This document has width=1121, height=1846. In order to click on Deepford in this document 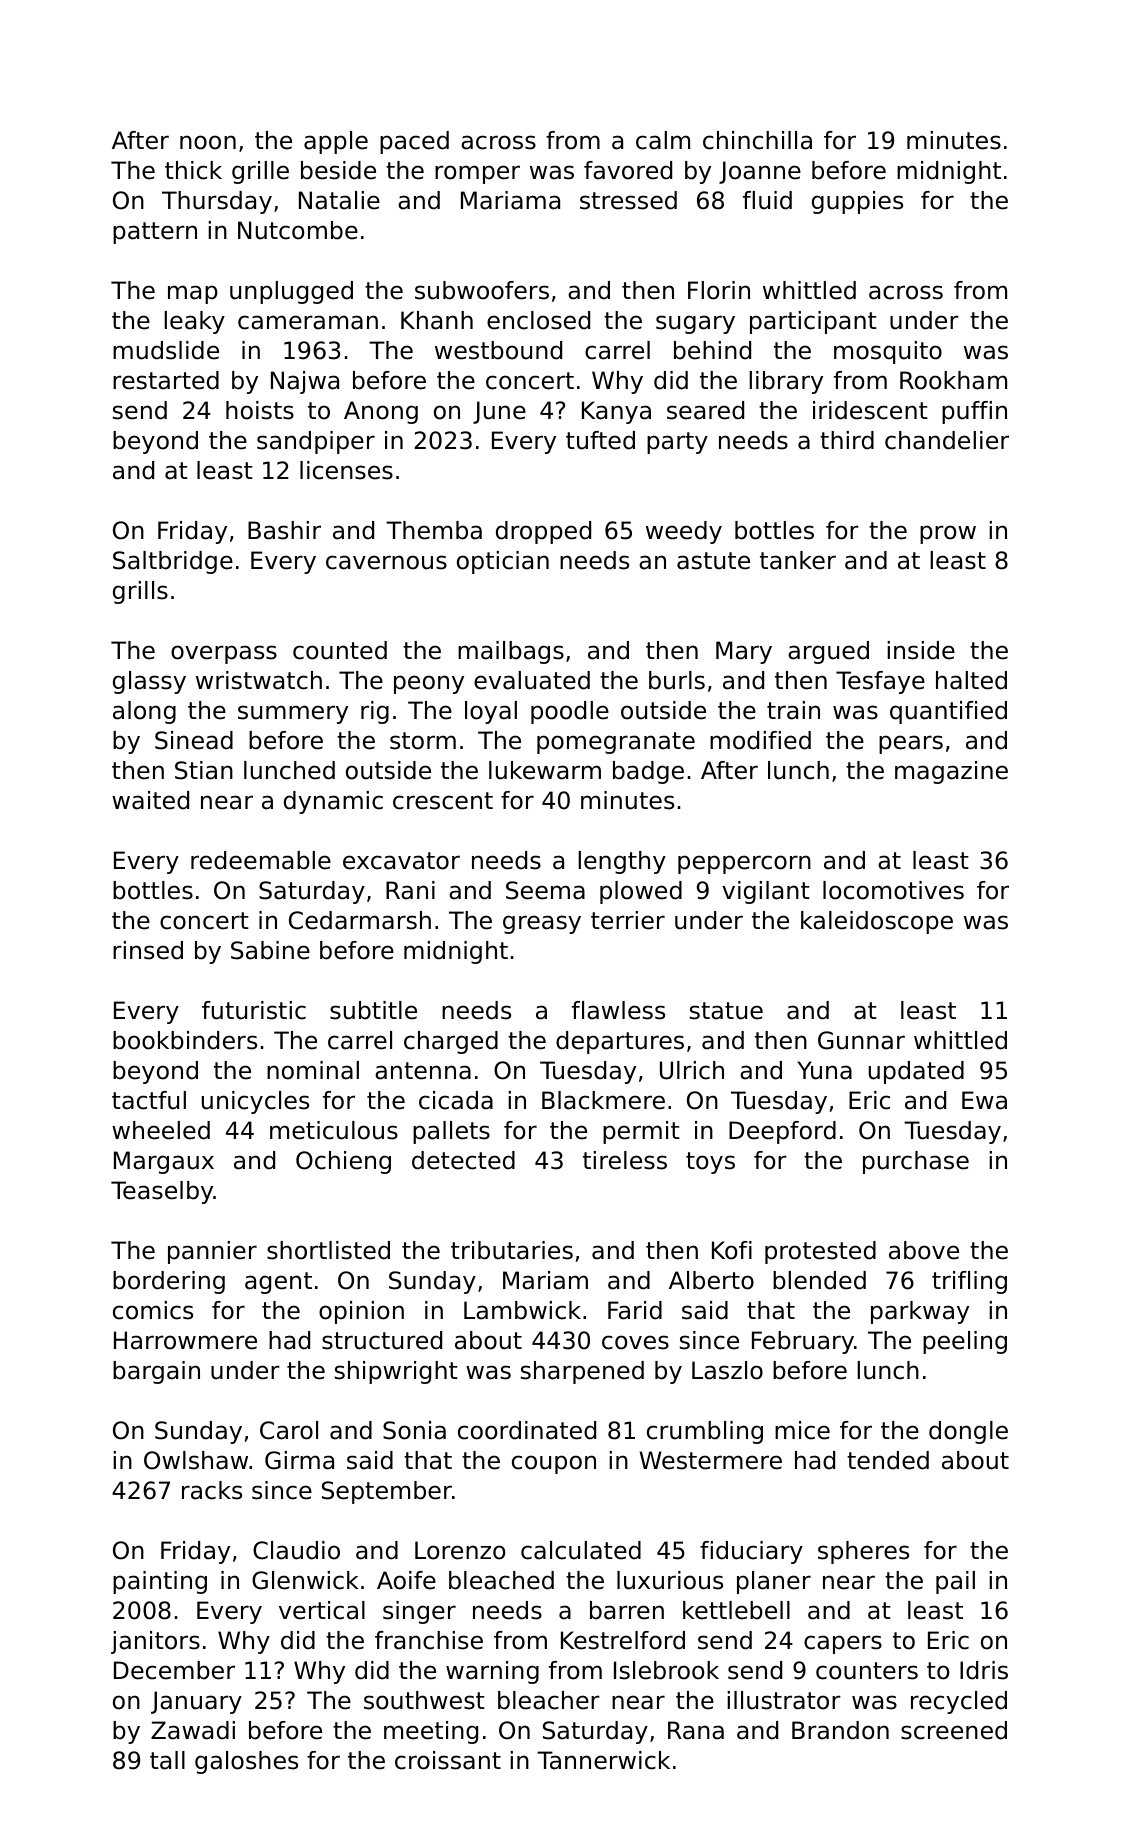, I will do `click(782, 1132)`.
